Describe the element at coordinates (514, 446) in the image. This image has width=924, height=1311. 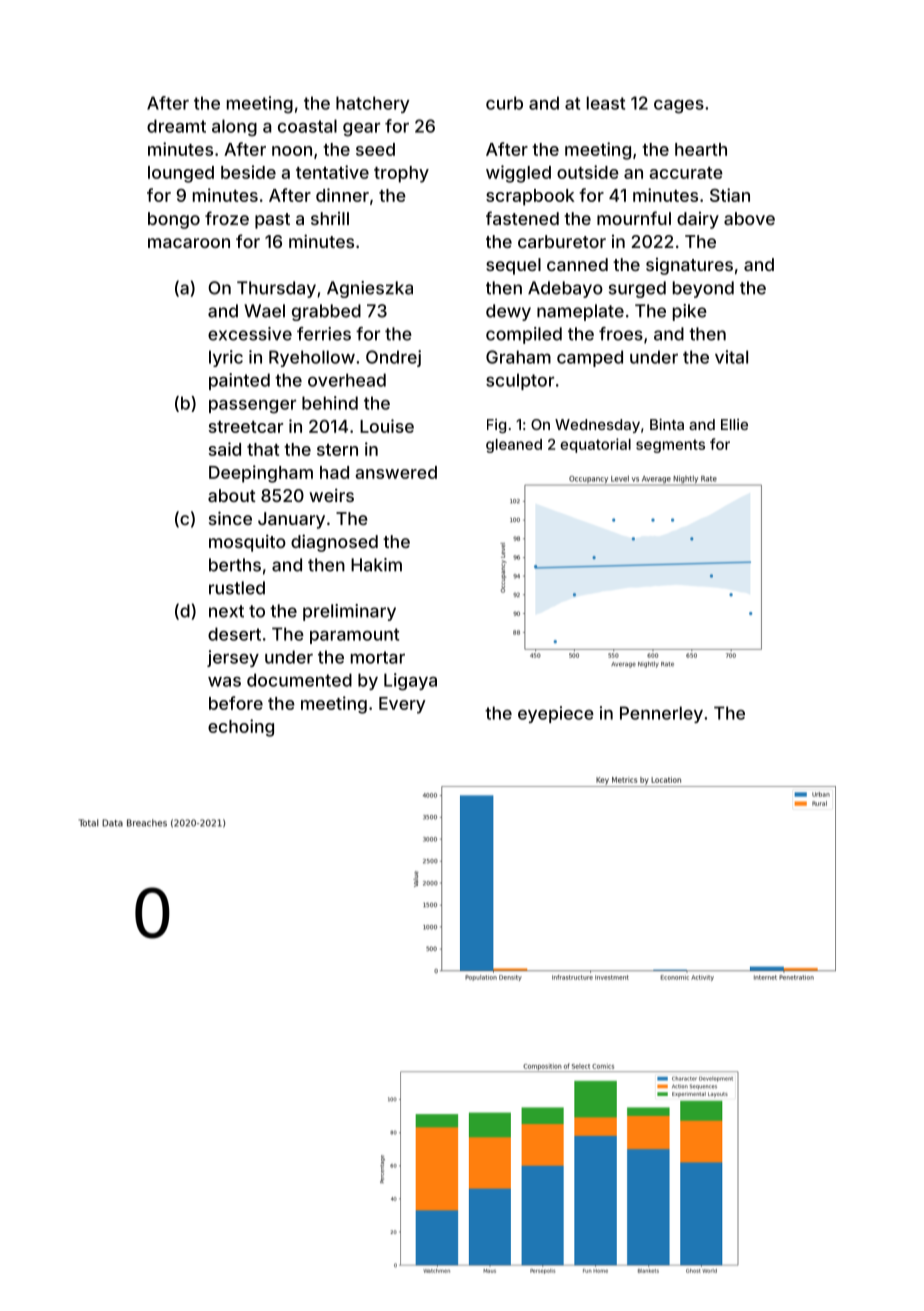
I see `gleaned` at that location.
